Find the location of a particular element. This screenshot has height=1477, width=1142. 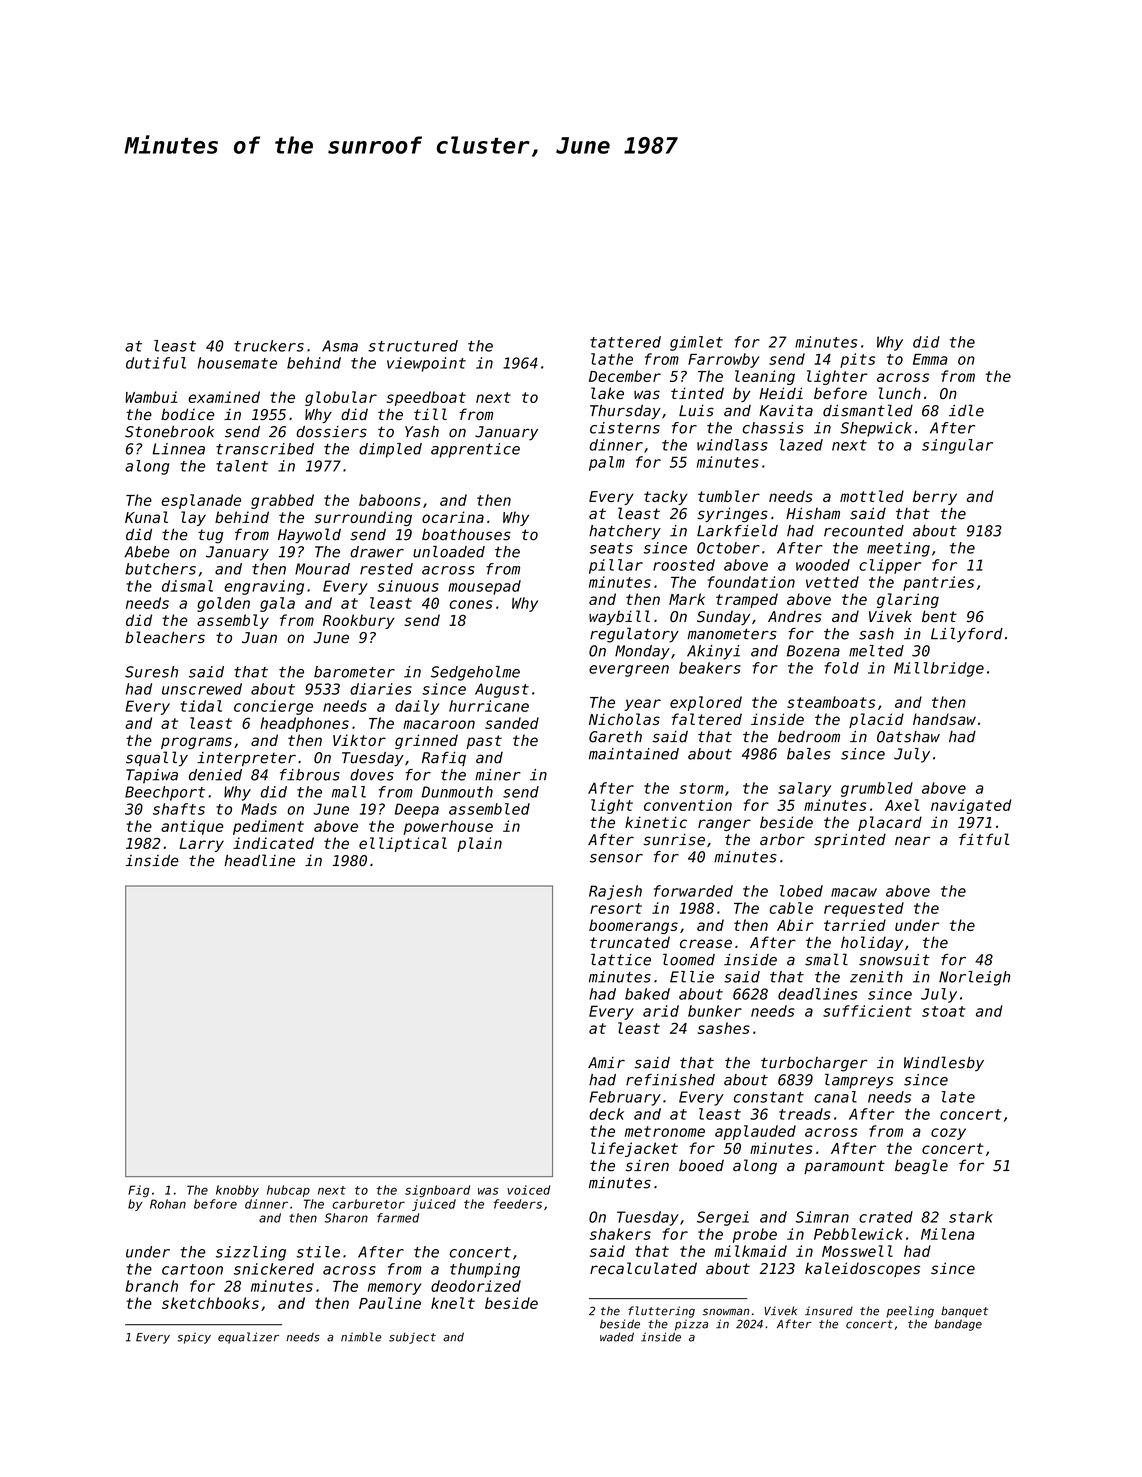

equalizer is located at coordinates (248, 1338).
